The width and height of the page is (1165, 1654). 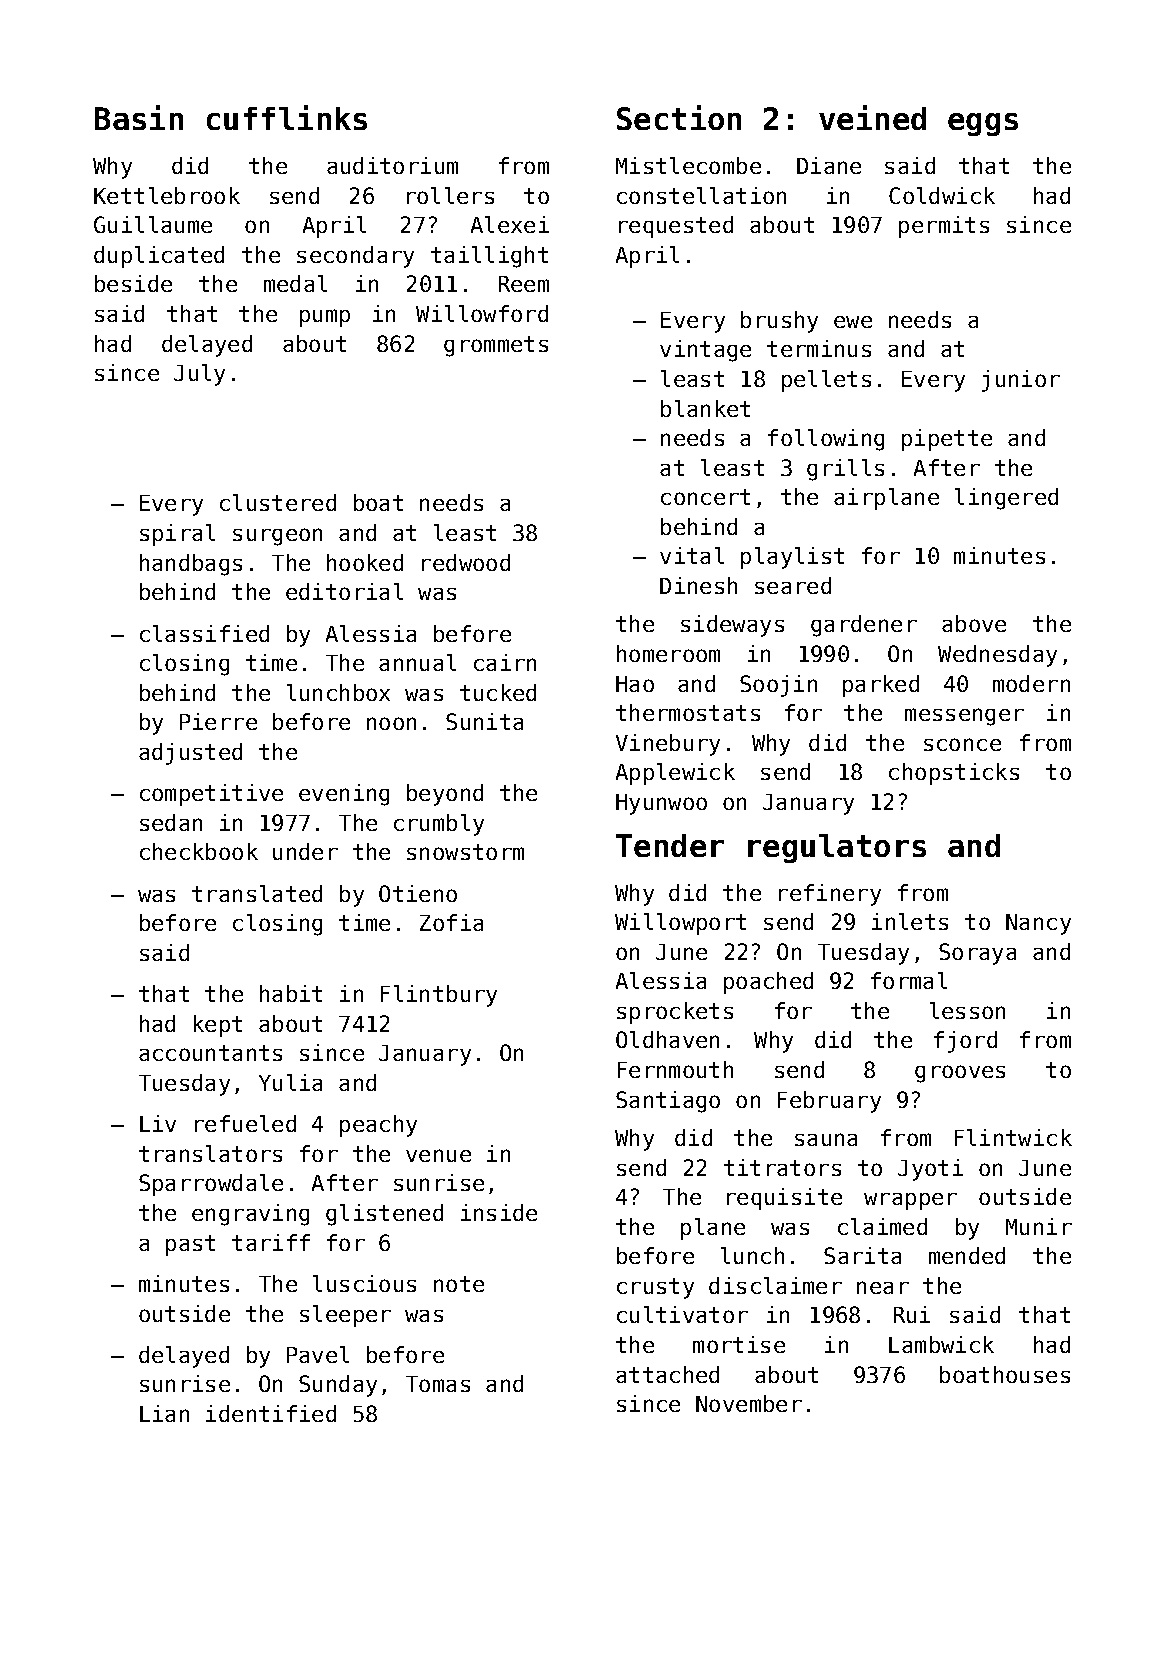 I want to click on Kettlebrook, so click(x=167, y=195).
